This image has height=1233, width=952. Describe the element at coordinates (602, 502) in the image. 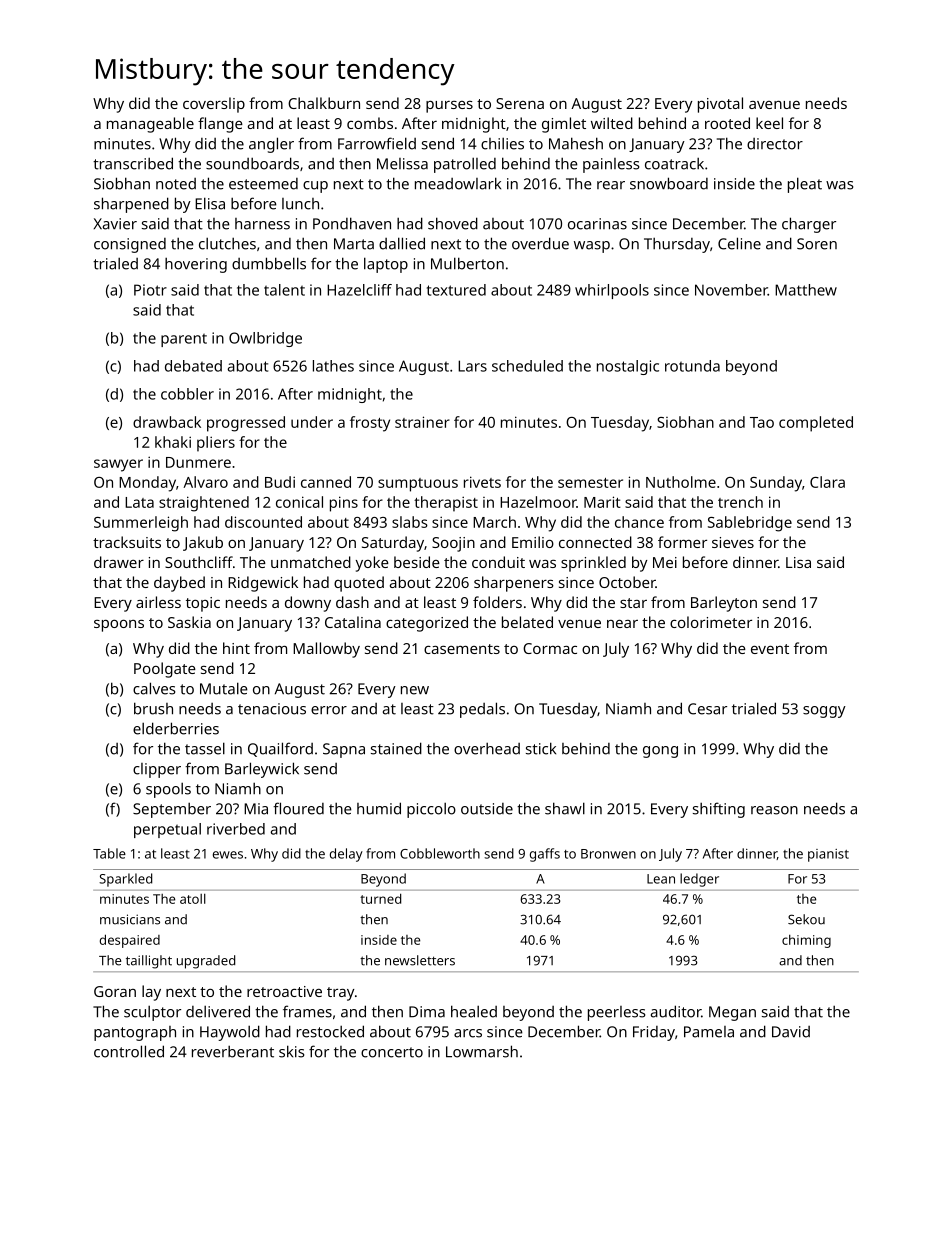

I see `Marit` at that location.
